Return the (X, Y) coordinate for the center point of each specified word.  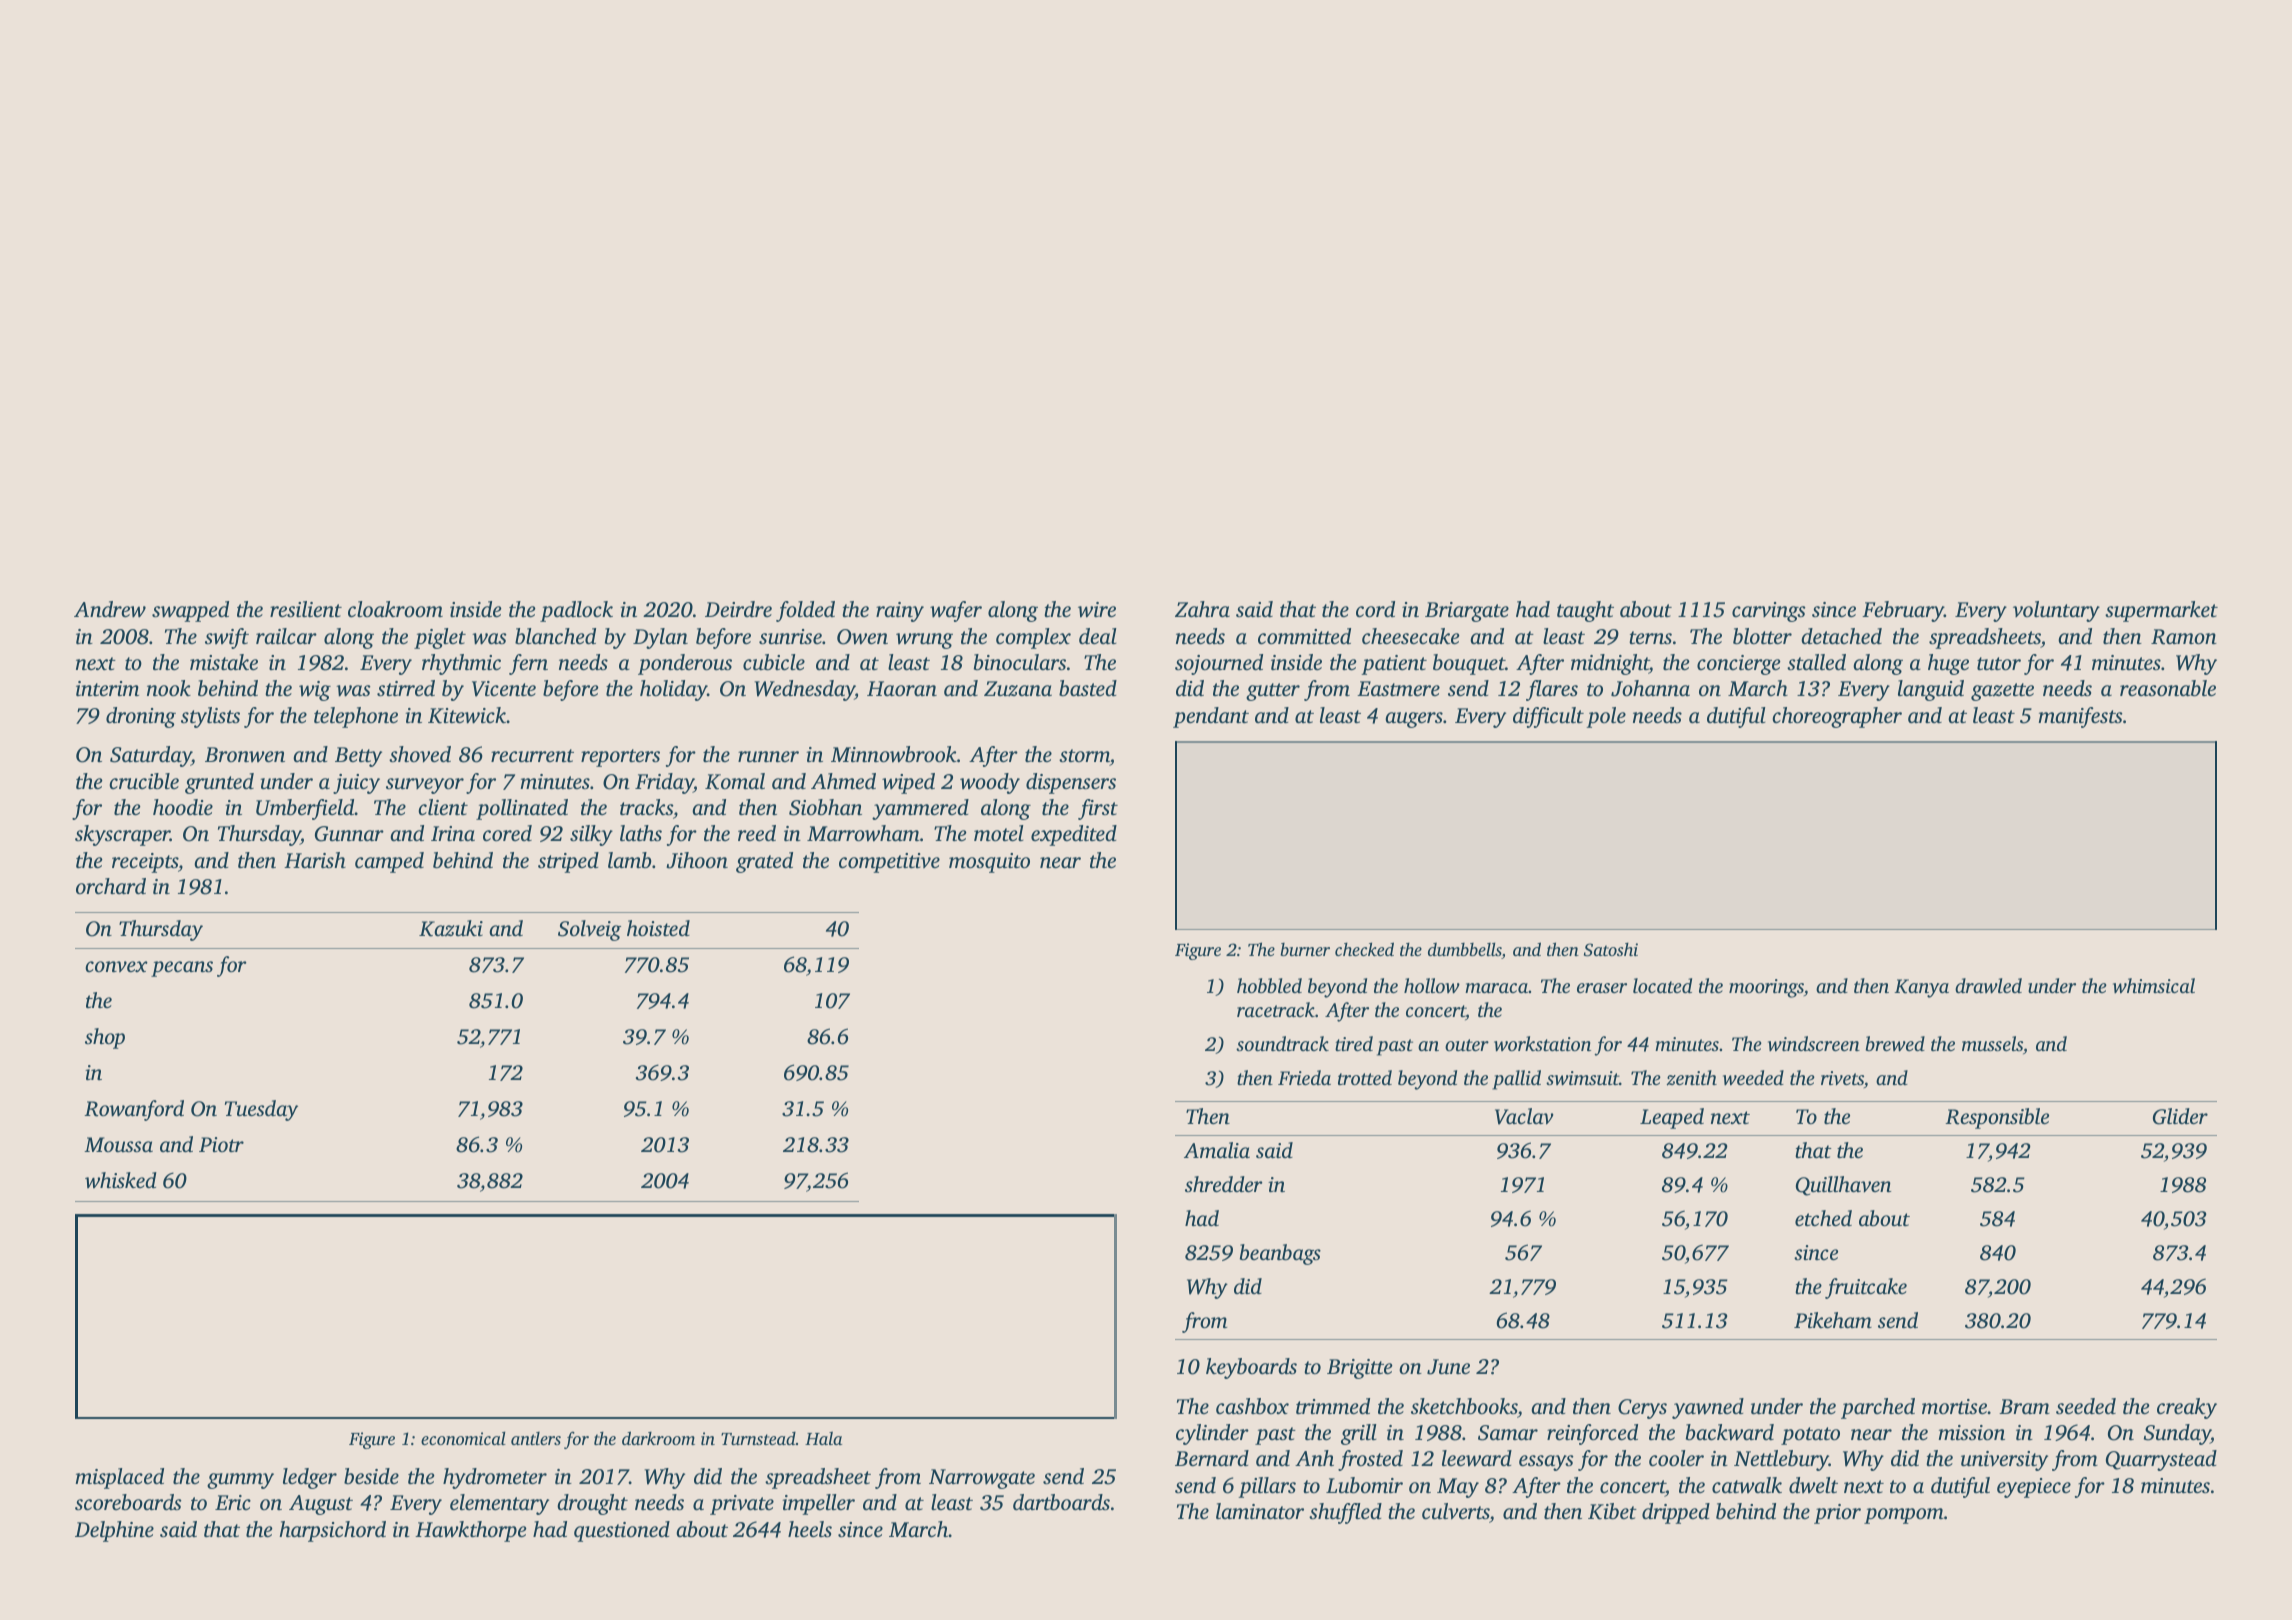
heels (810, 1529)
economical (463, 1438)
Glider (2180, 1116)
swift (227, 638)
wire (1097, 610)
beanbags (1280, 1254)
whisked (121, 1180)
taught (1585, 611)
